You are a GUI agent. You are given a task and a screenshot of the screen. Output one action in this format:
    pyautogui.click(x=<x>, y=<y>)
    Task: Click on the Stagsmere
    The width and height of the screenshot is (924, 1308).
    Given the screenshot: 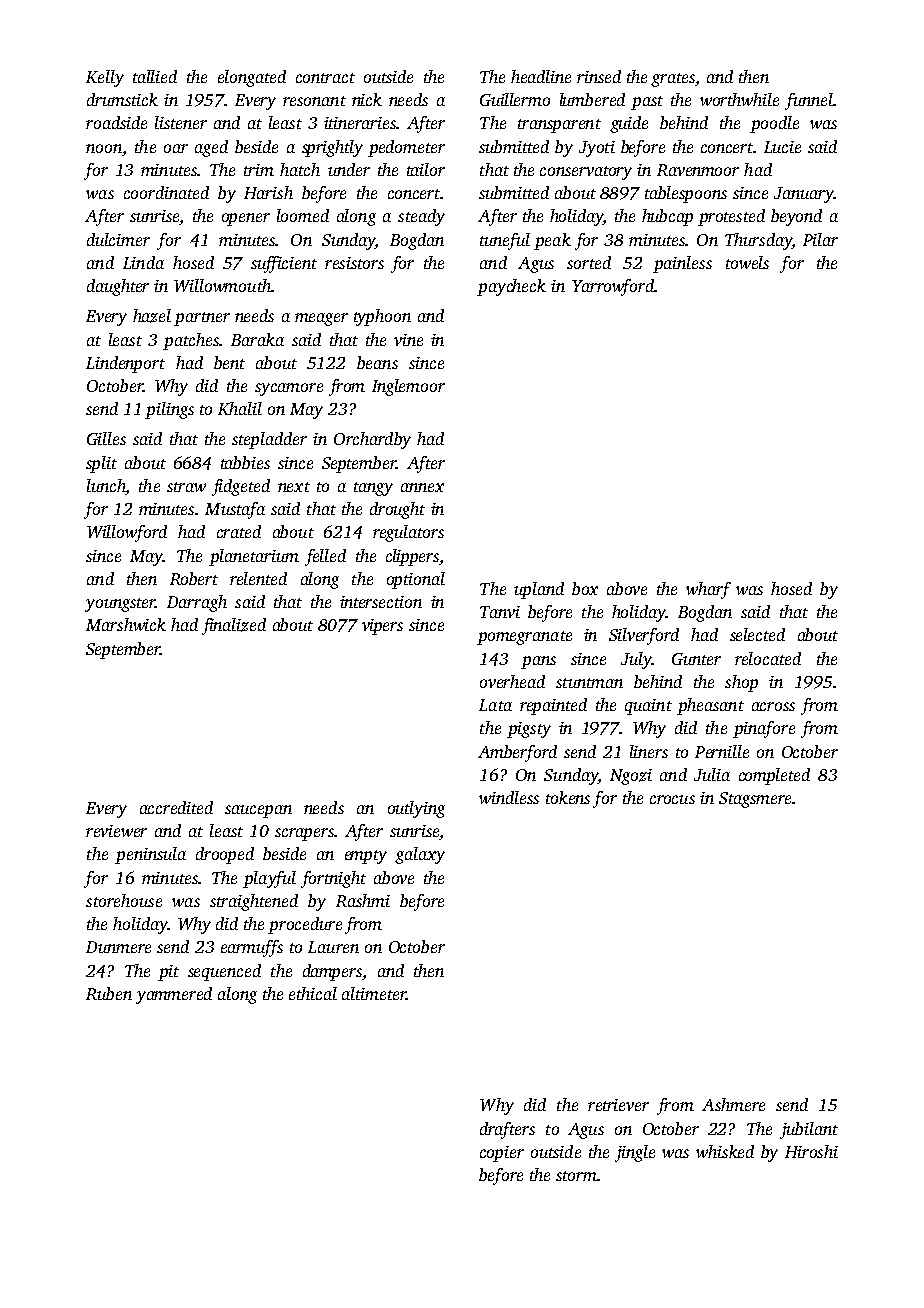 What is the action you would take?
    pyautogui.click(x=755, y=800)
